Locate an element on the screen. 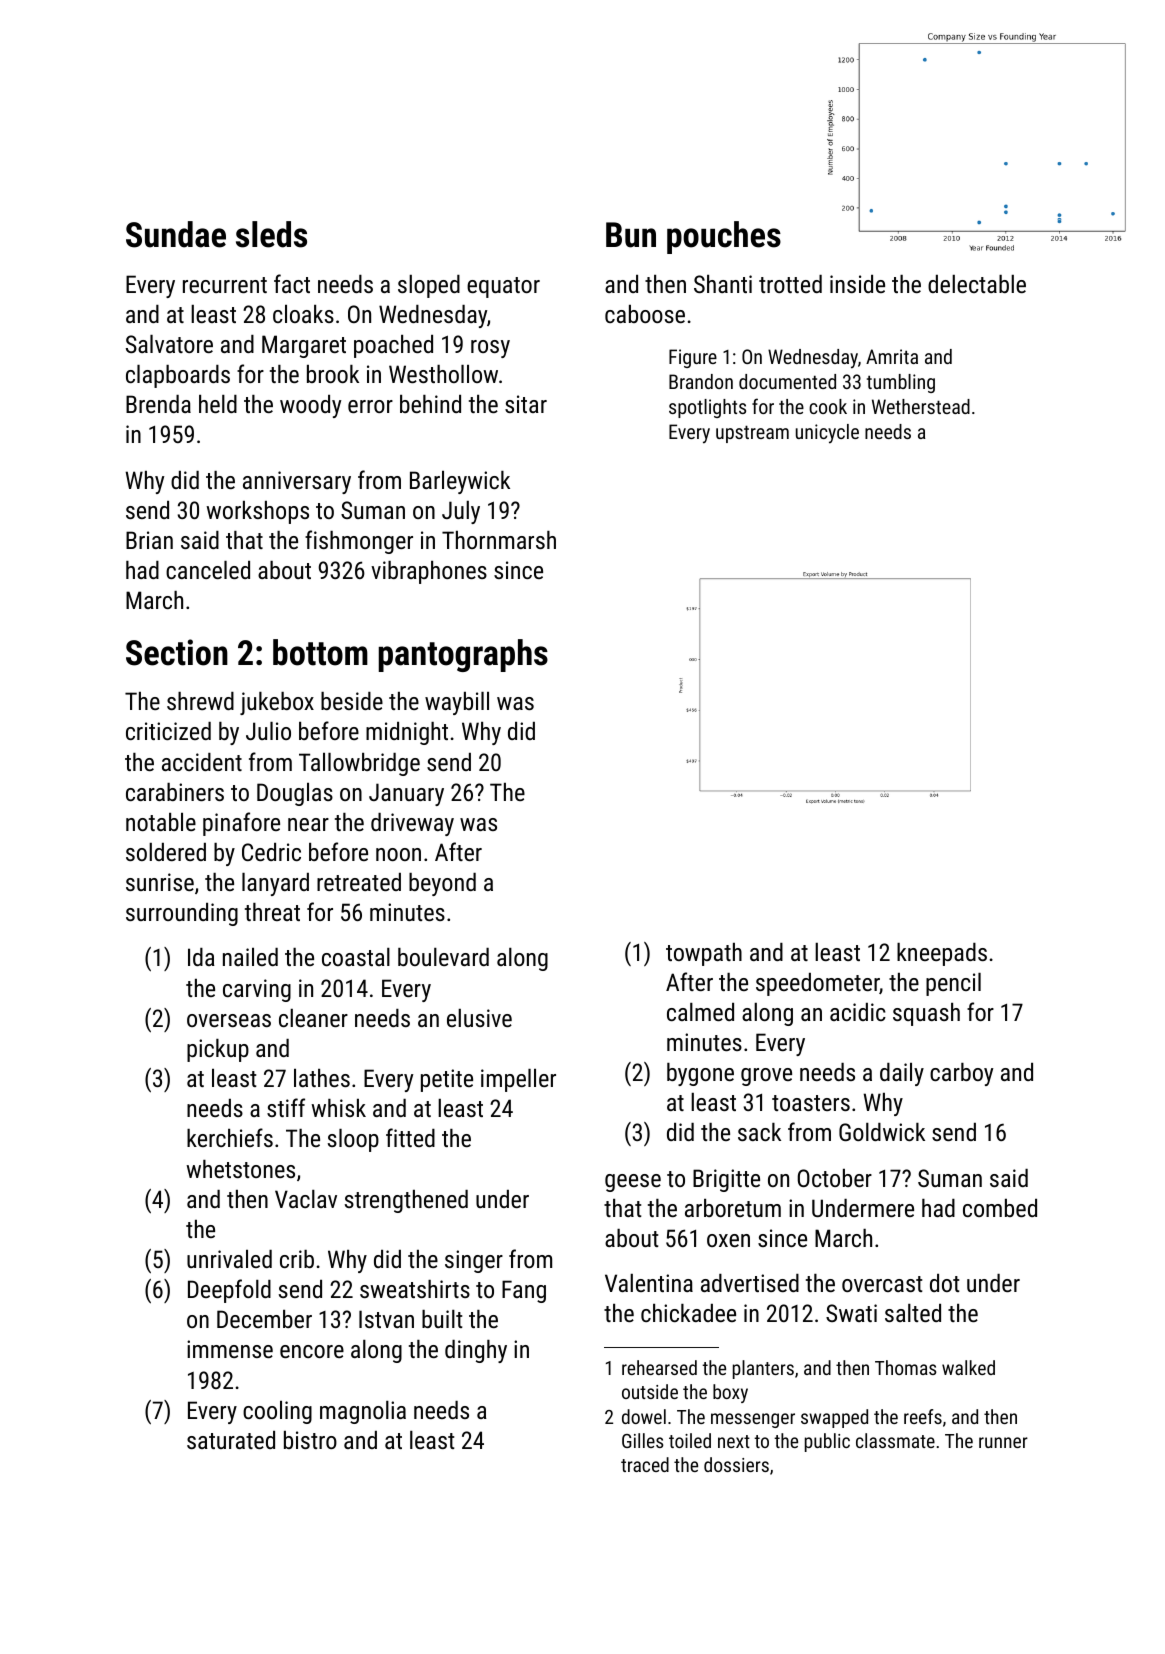  towpath is located at coordinates (704, 954).
